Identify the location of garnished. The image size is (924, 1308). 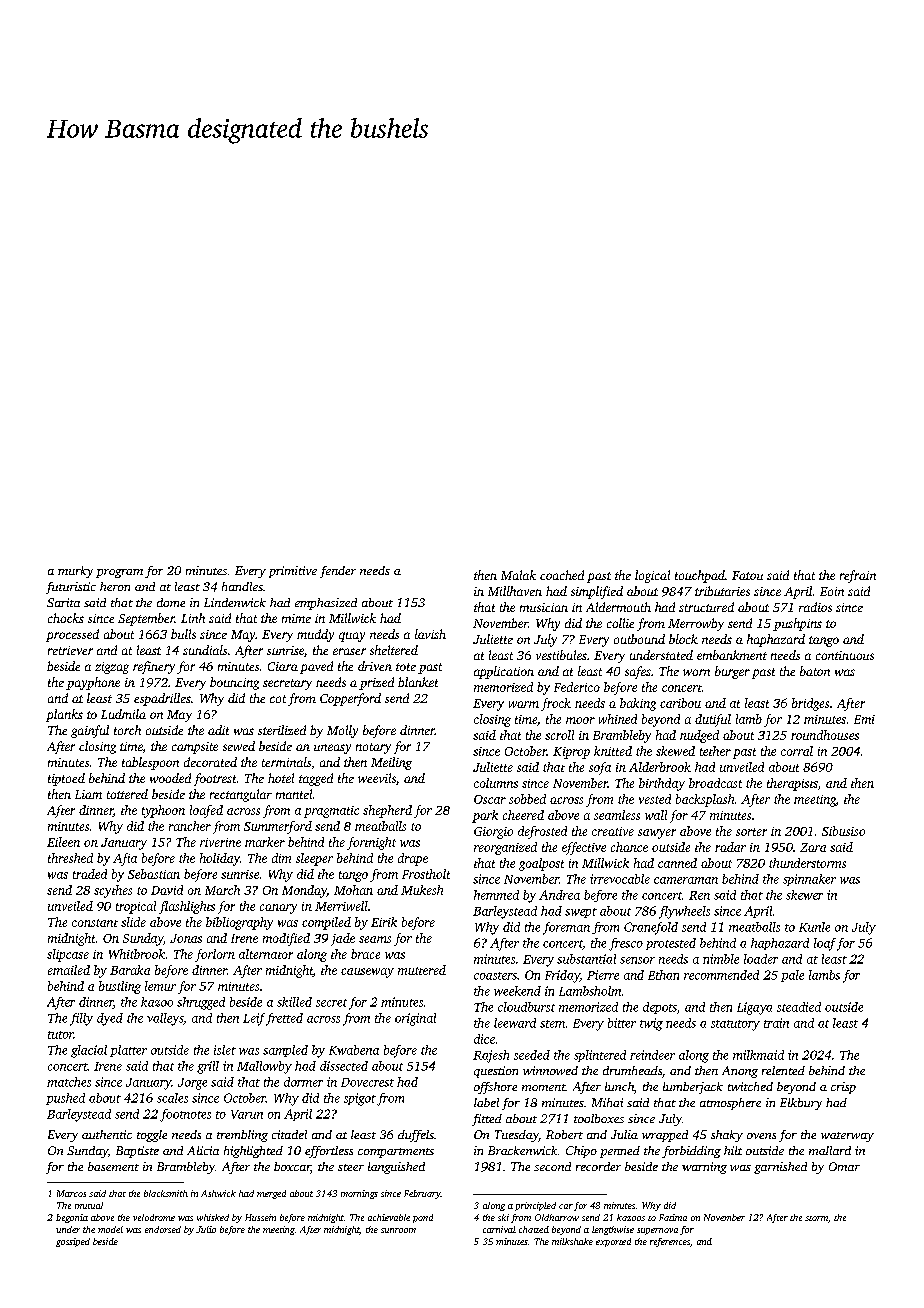
(780, 1168).
